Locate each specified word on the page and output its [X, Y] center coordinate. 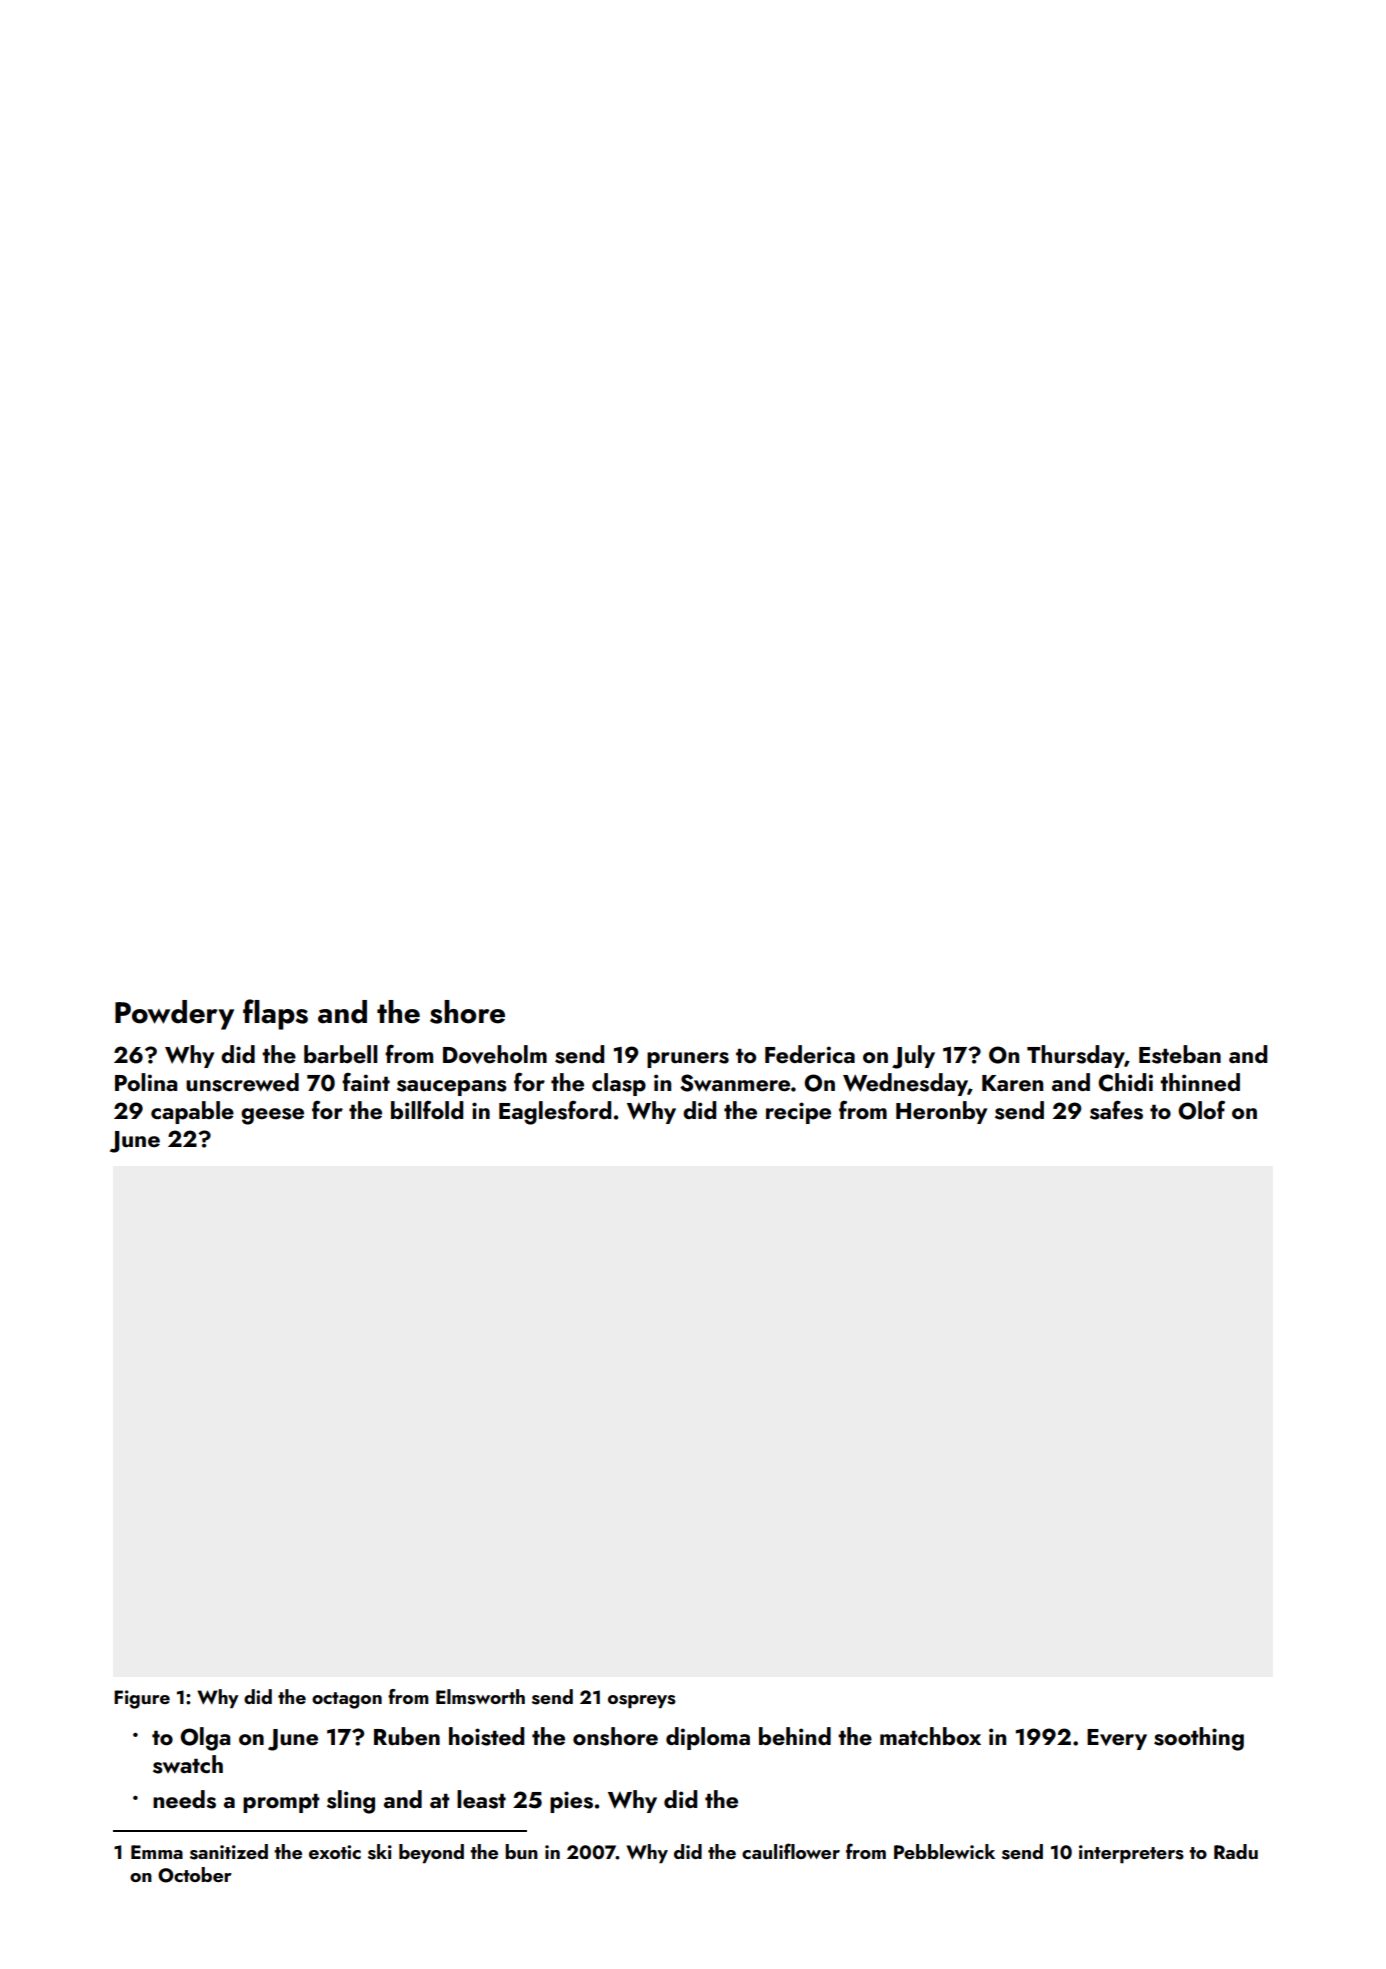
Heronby [941, 1112]
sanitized [229, 1852]
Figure [142, 1699]
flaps [275, 1014]
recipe [798, 1113]
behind [795, 1736]
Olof [1201, 1110]
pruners [688, 1060]
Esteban [1180, 1054]
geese [272, 1116]
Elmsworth [480, 1697]
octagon [347, 1700]
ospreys [642, 1701]
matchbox [930, 1736]
